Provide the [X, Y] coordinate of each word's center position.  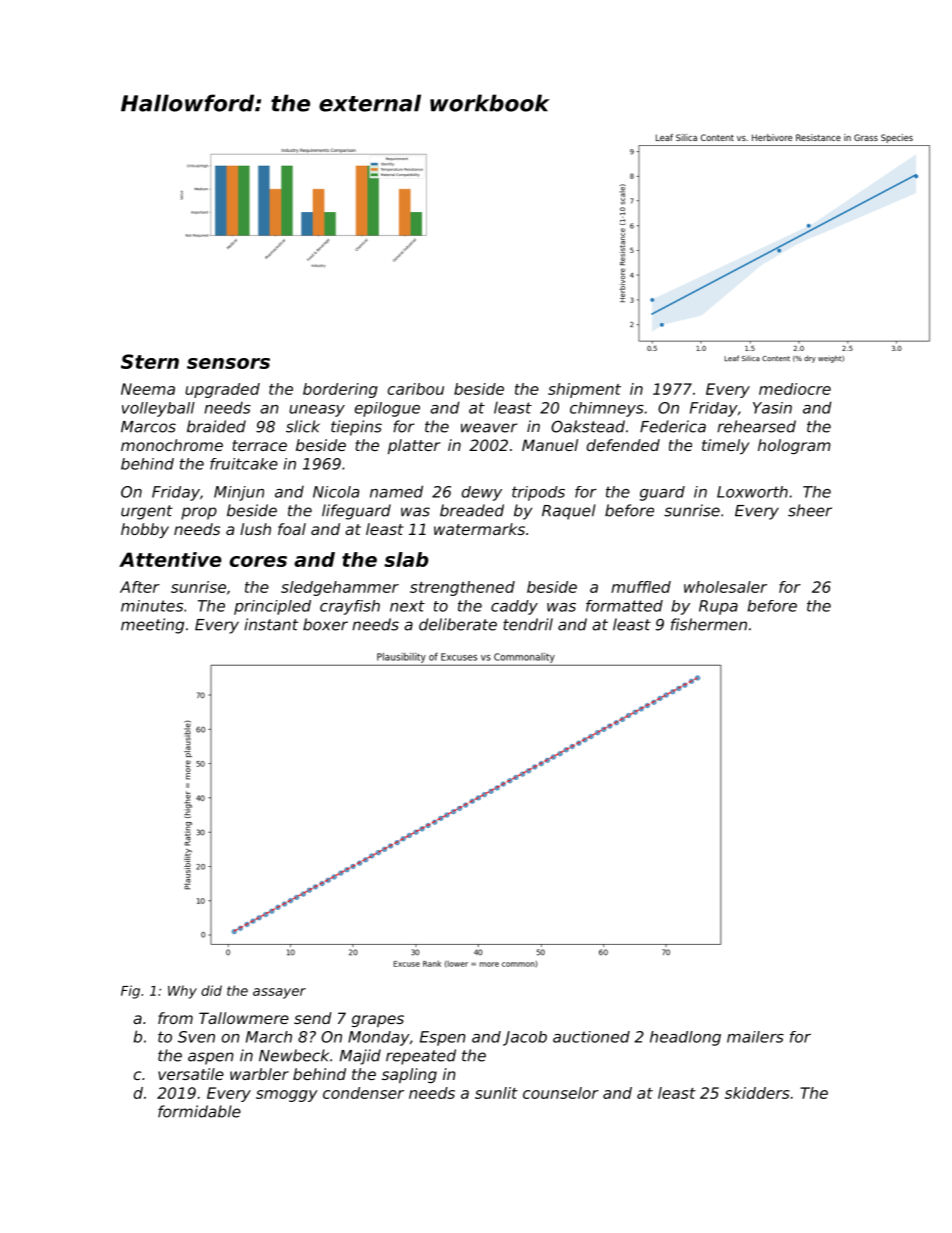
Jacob [525, 1038]
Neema [148, 389]
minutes [152, 606]
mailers [755, 1037]
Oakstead [588, 426]
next [407, 606]
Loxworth [752, 492]
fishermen [709, 624]
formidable [199, 1111]
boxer [325, 624]
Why [182, 992]
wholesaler [725, 587]
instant [271, 624]
